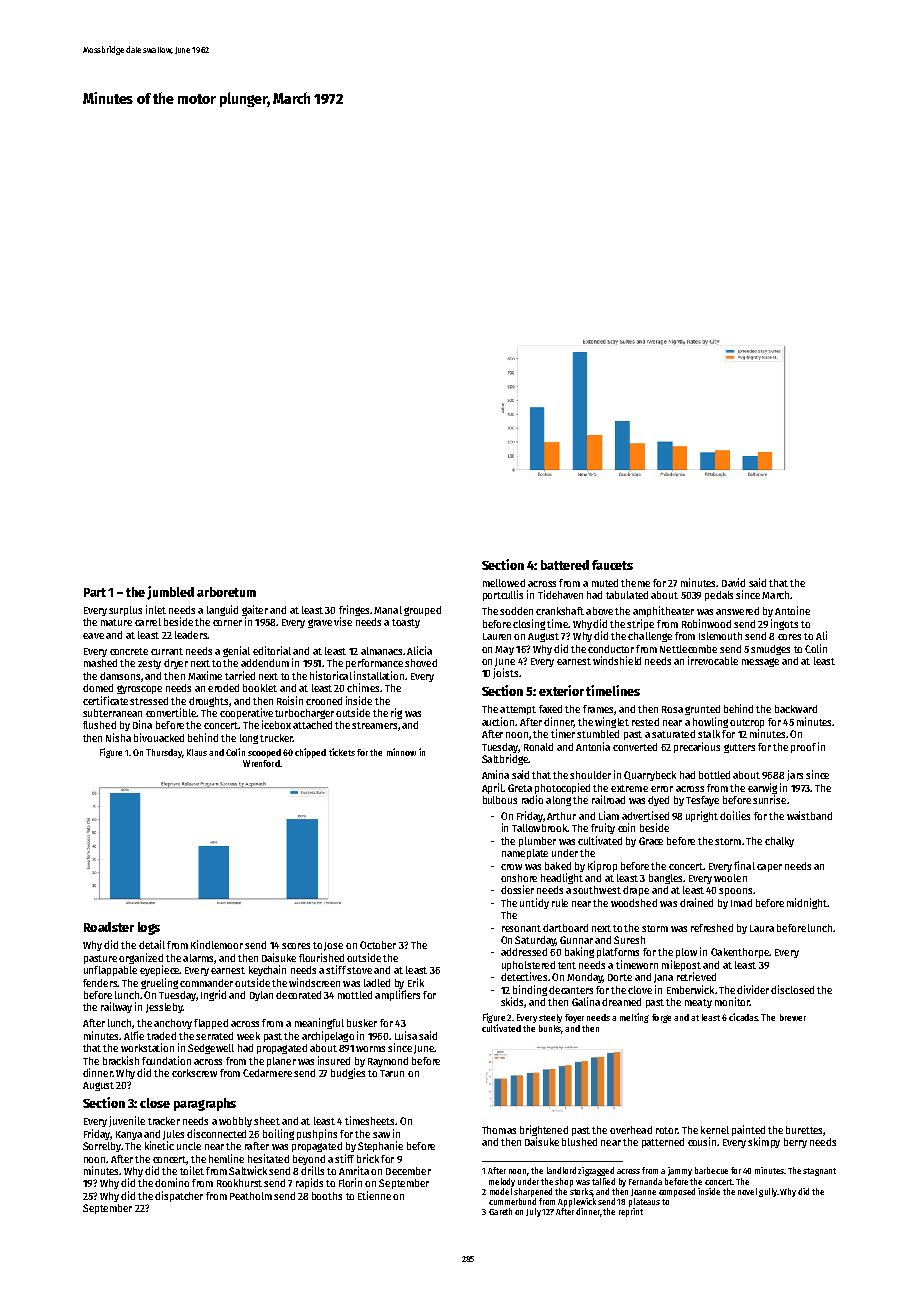 This page has height=1308, width=924. Describe the element at coordinates (769, 799) in the page. I see `sunrise` at that location.
